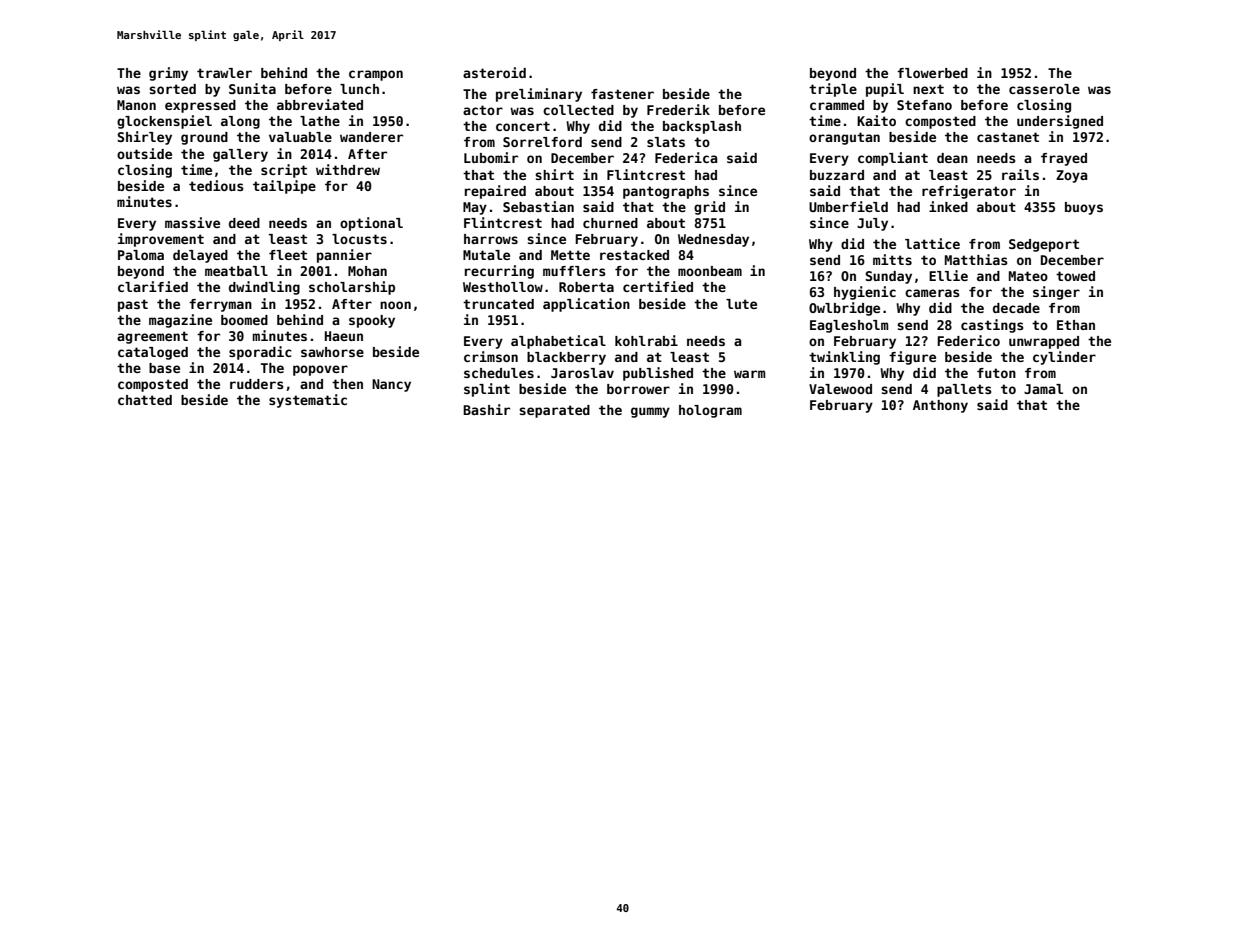 The width and height of the page is (1233, 952). I want to click on shirt, so click(554, 174).
